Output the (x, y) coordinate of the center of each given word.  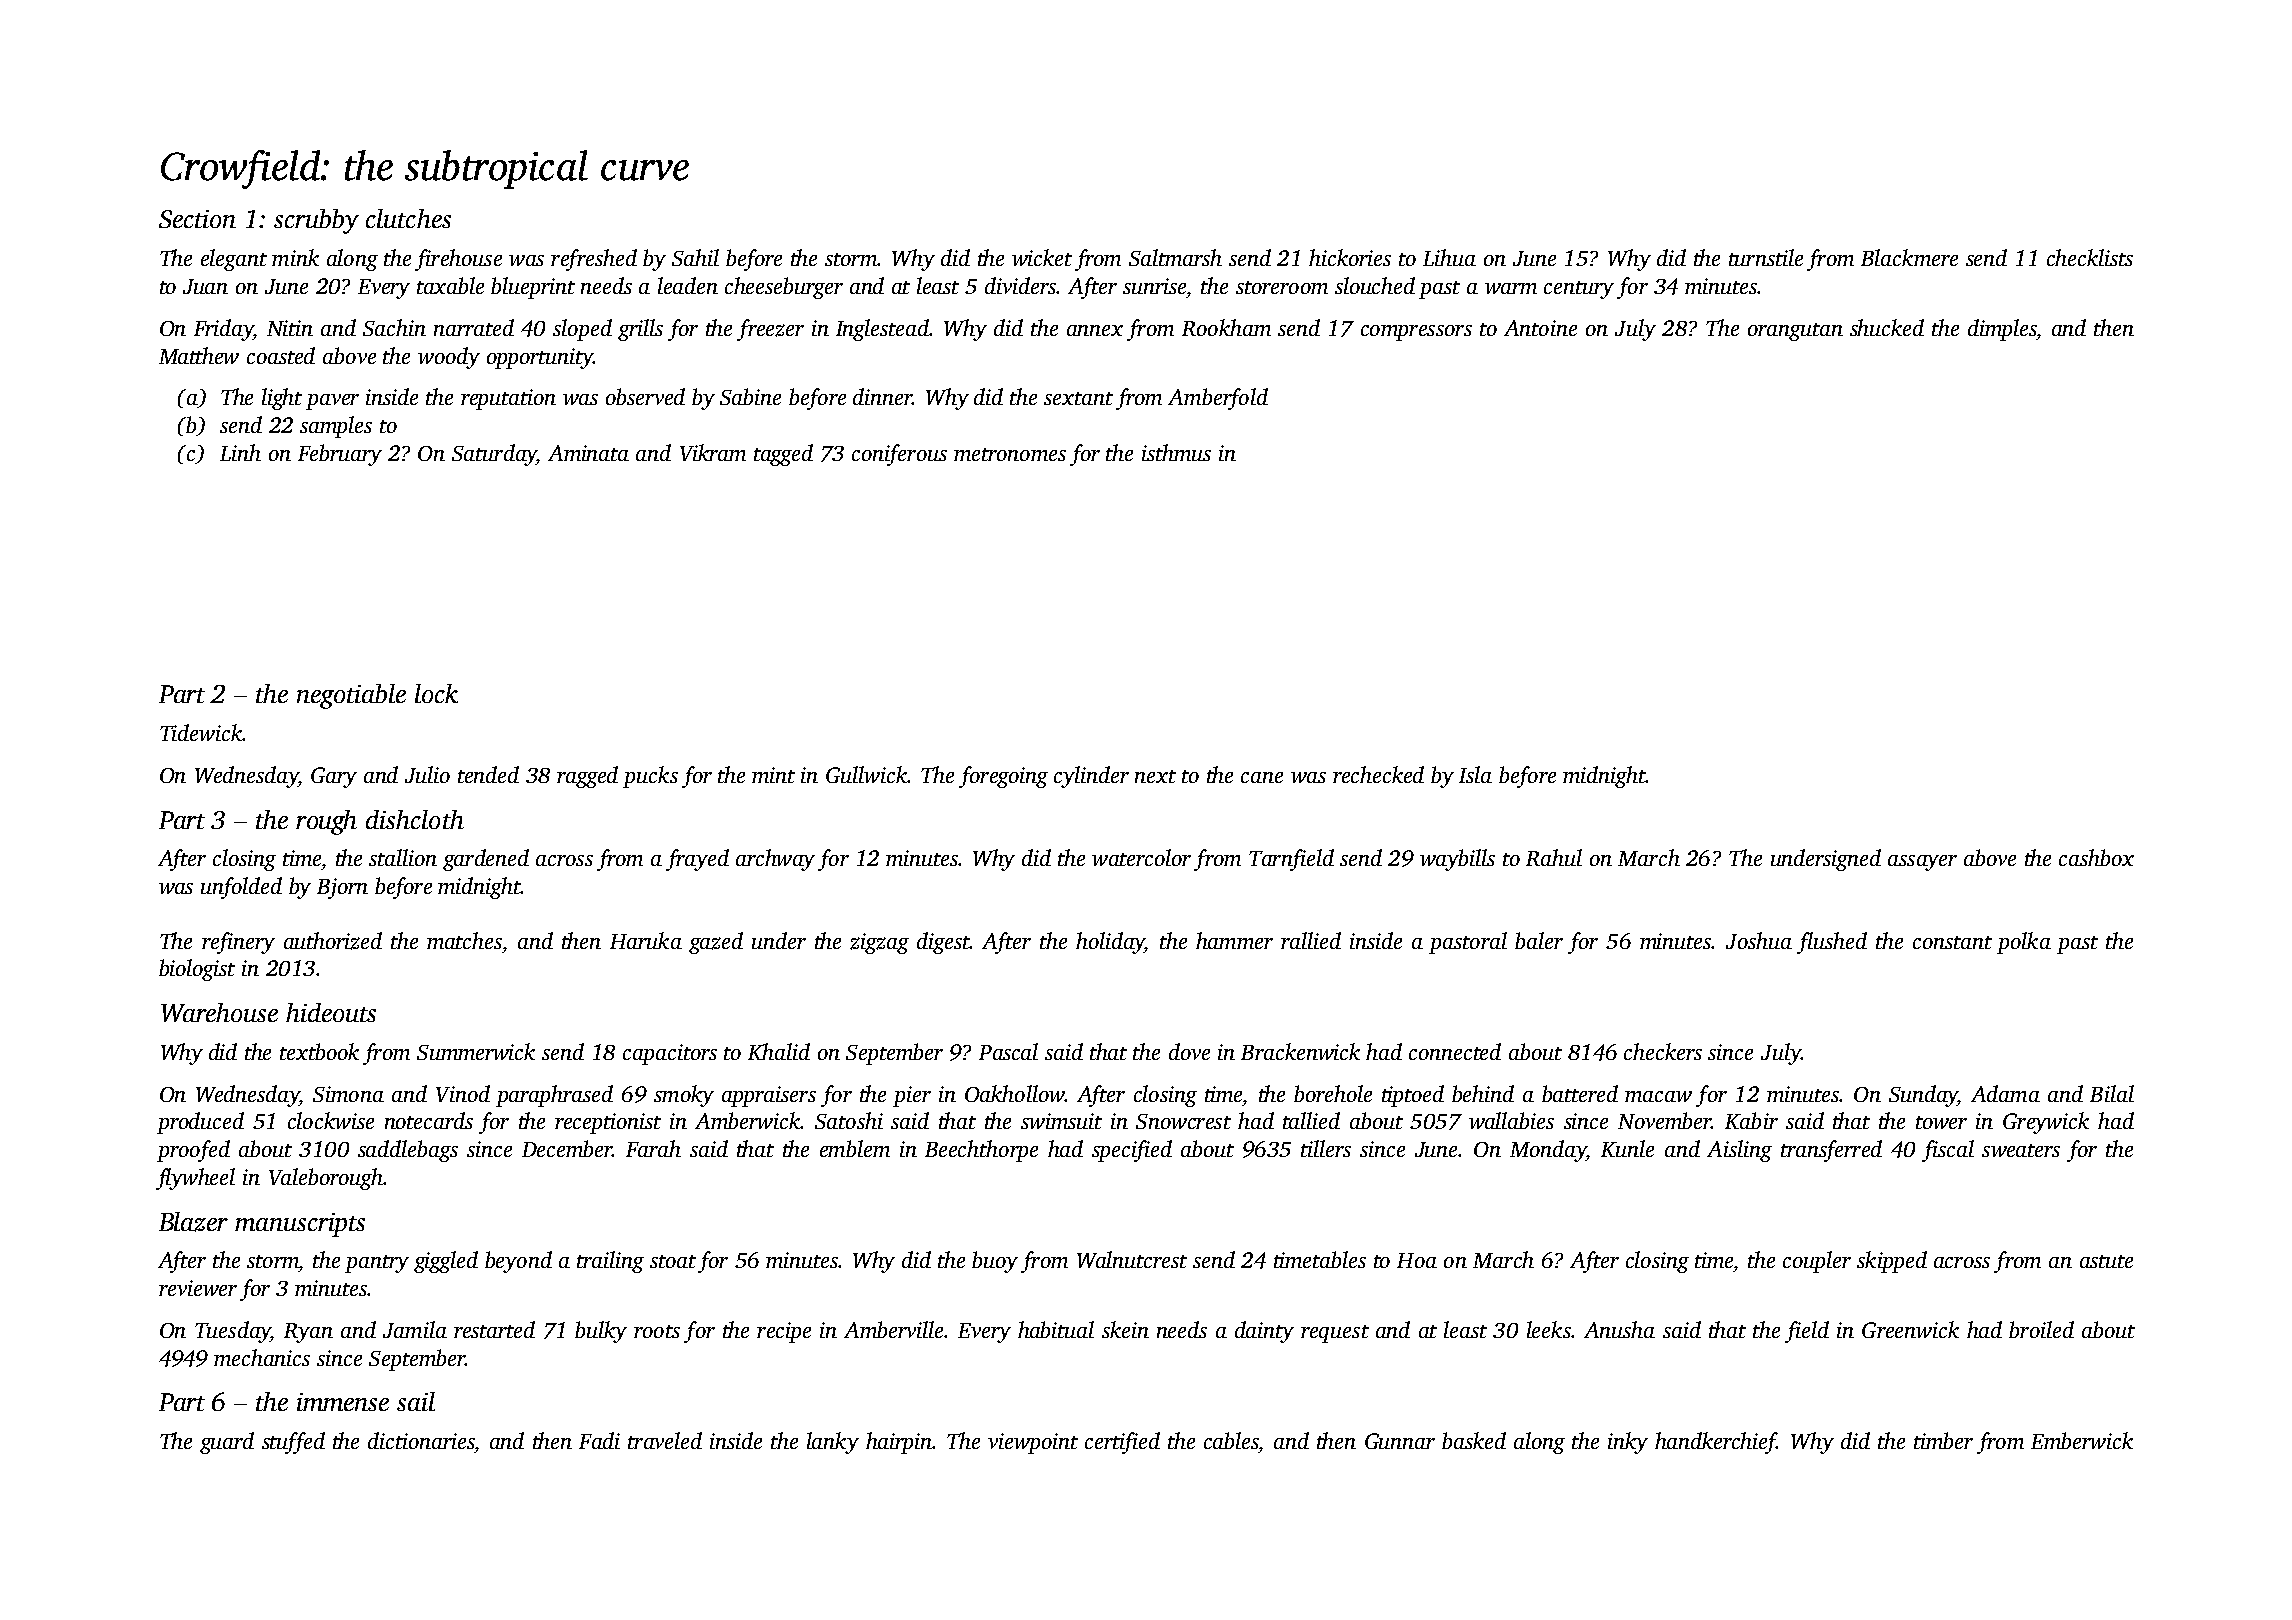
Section (197, 219)
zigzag (879, 943)
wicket (1042, 257)
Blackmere (1909, 257)
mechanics (262, 1357)
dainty (1264, 1332)
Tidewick (201, 732)
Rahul (1554, 857)
